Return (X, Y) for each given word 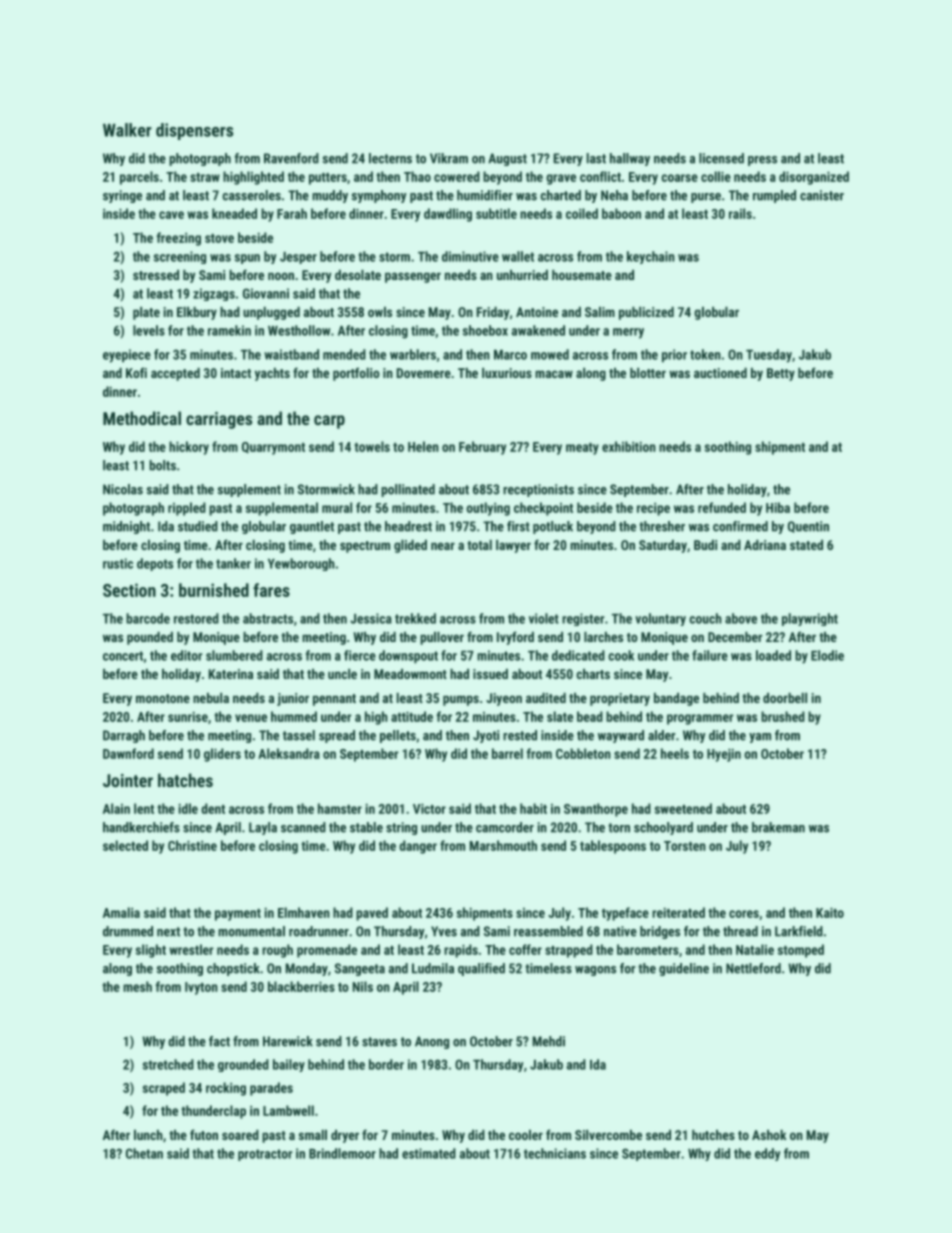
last (596, 158)
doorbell (785, 698)
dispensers (194, 131)
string (401, 828)
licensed (721, 158)
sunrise (188, 716)
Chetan (144, 1153)
